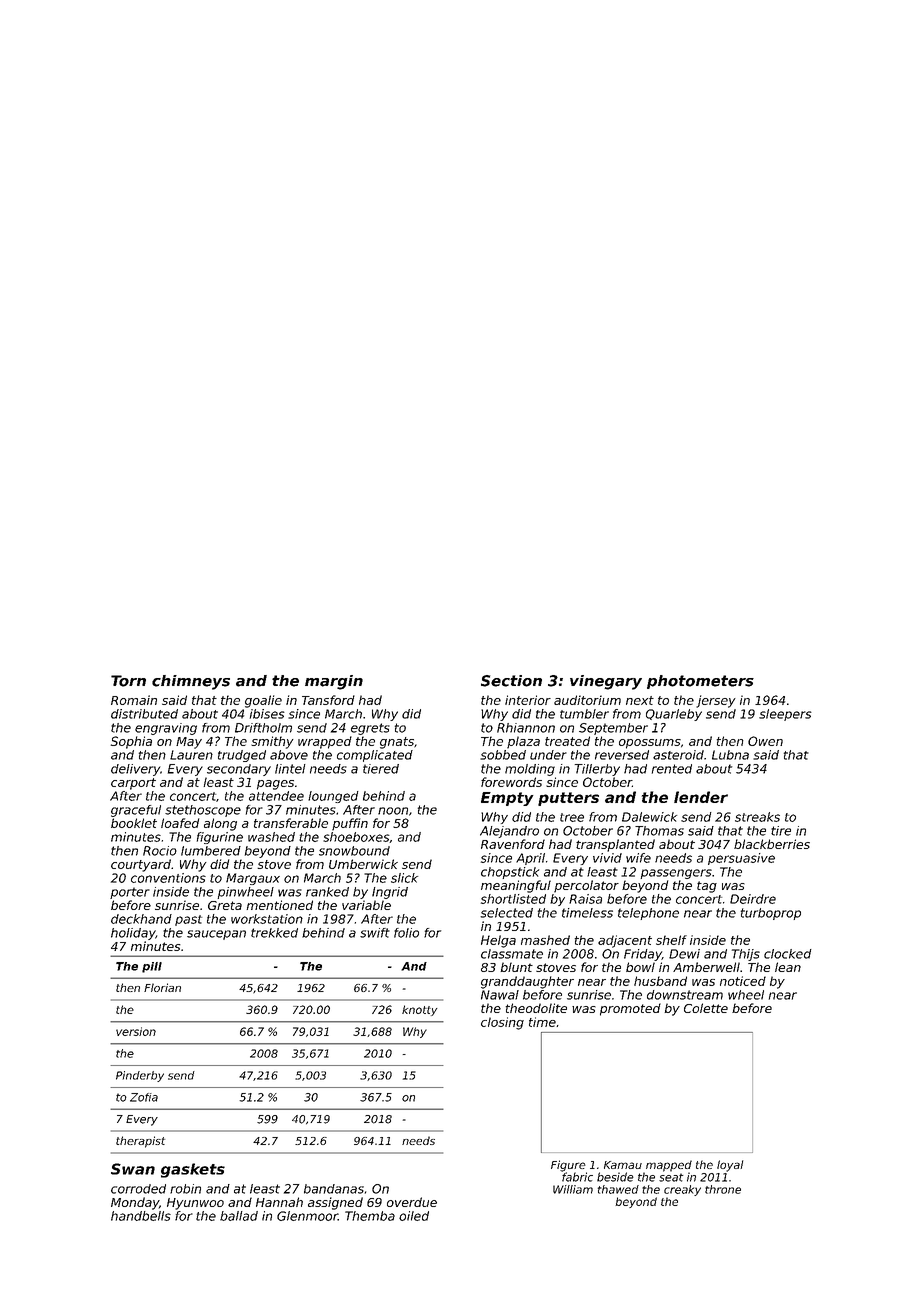  I want to click on jersey, so click(716, 701).
